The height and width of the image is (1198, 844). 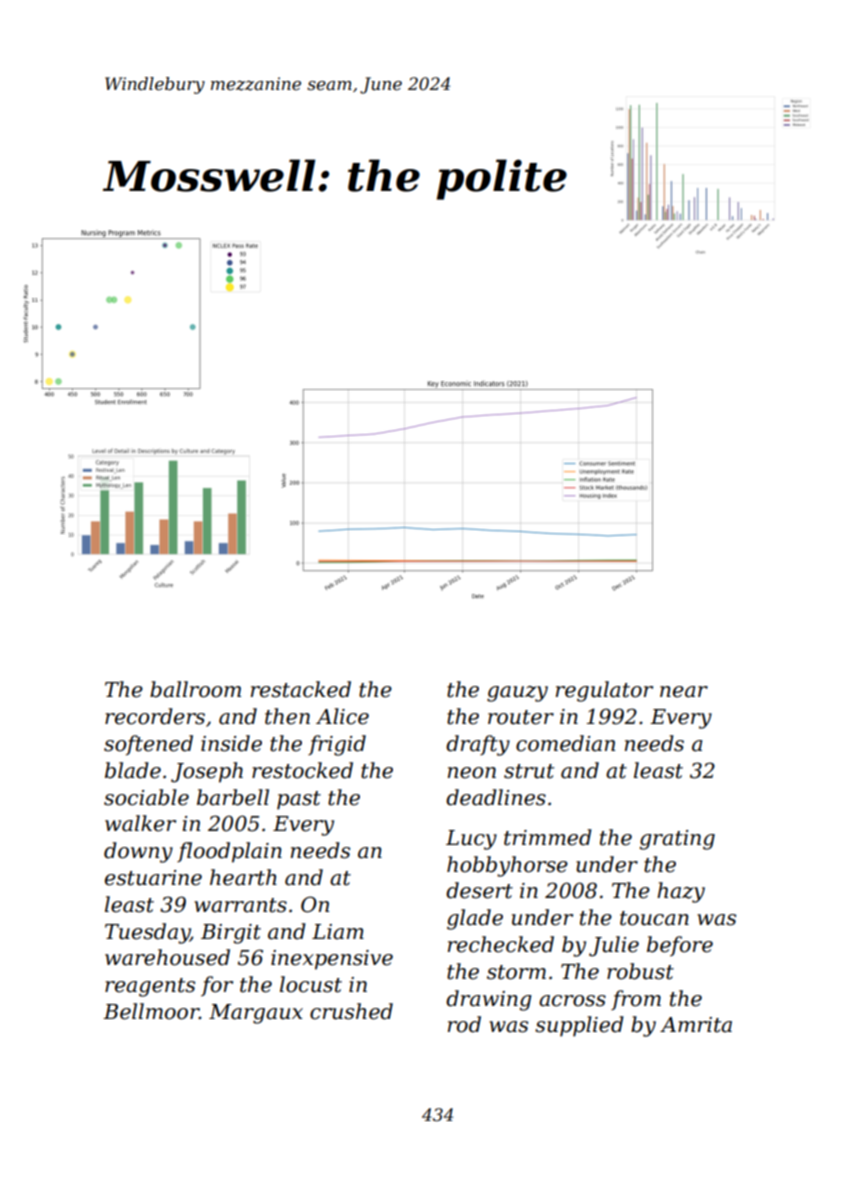 I want to click on supplied, so click(x=579, y=1026).
